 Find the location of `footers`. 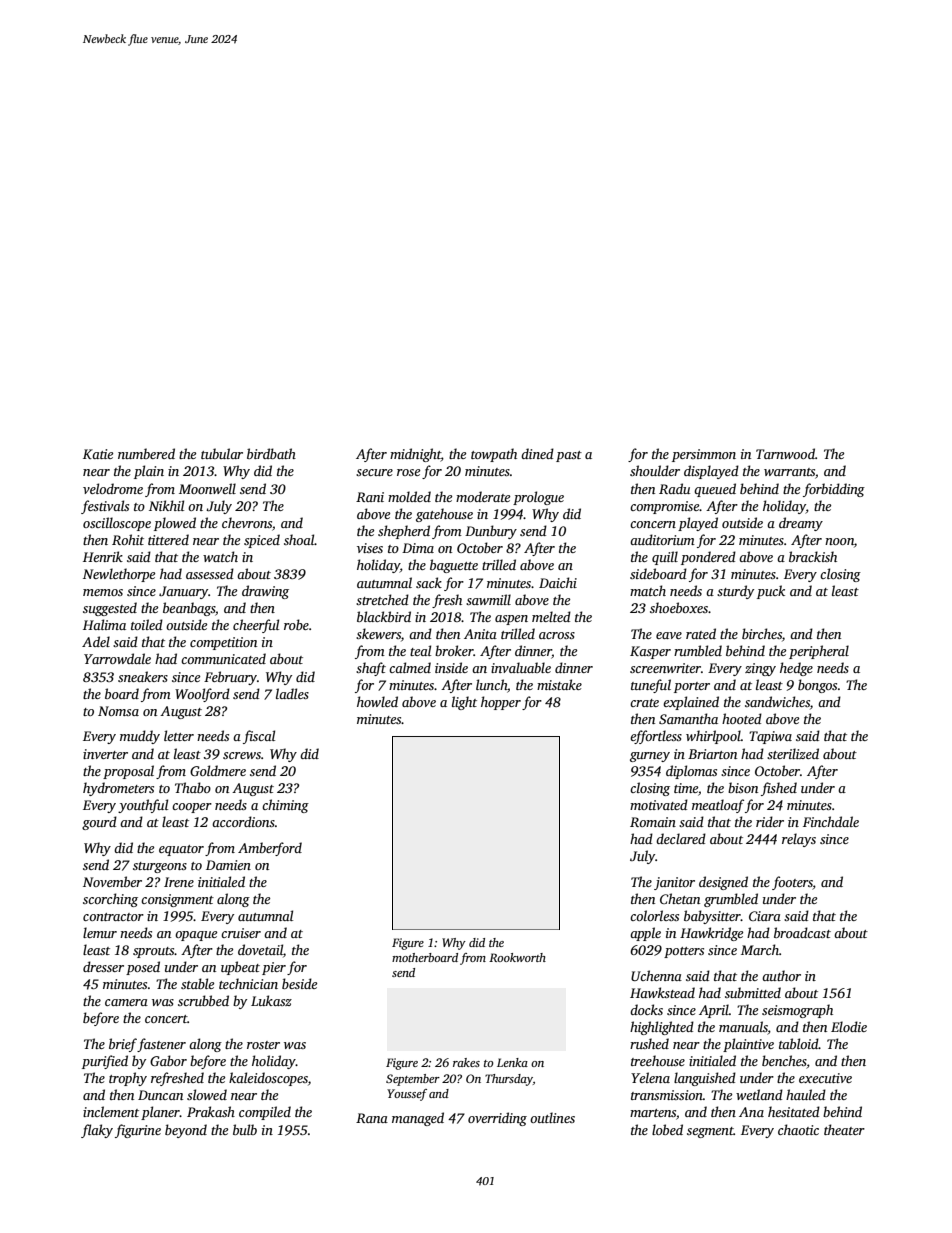

footers is located at coordinates (792, 883).
